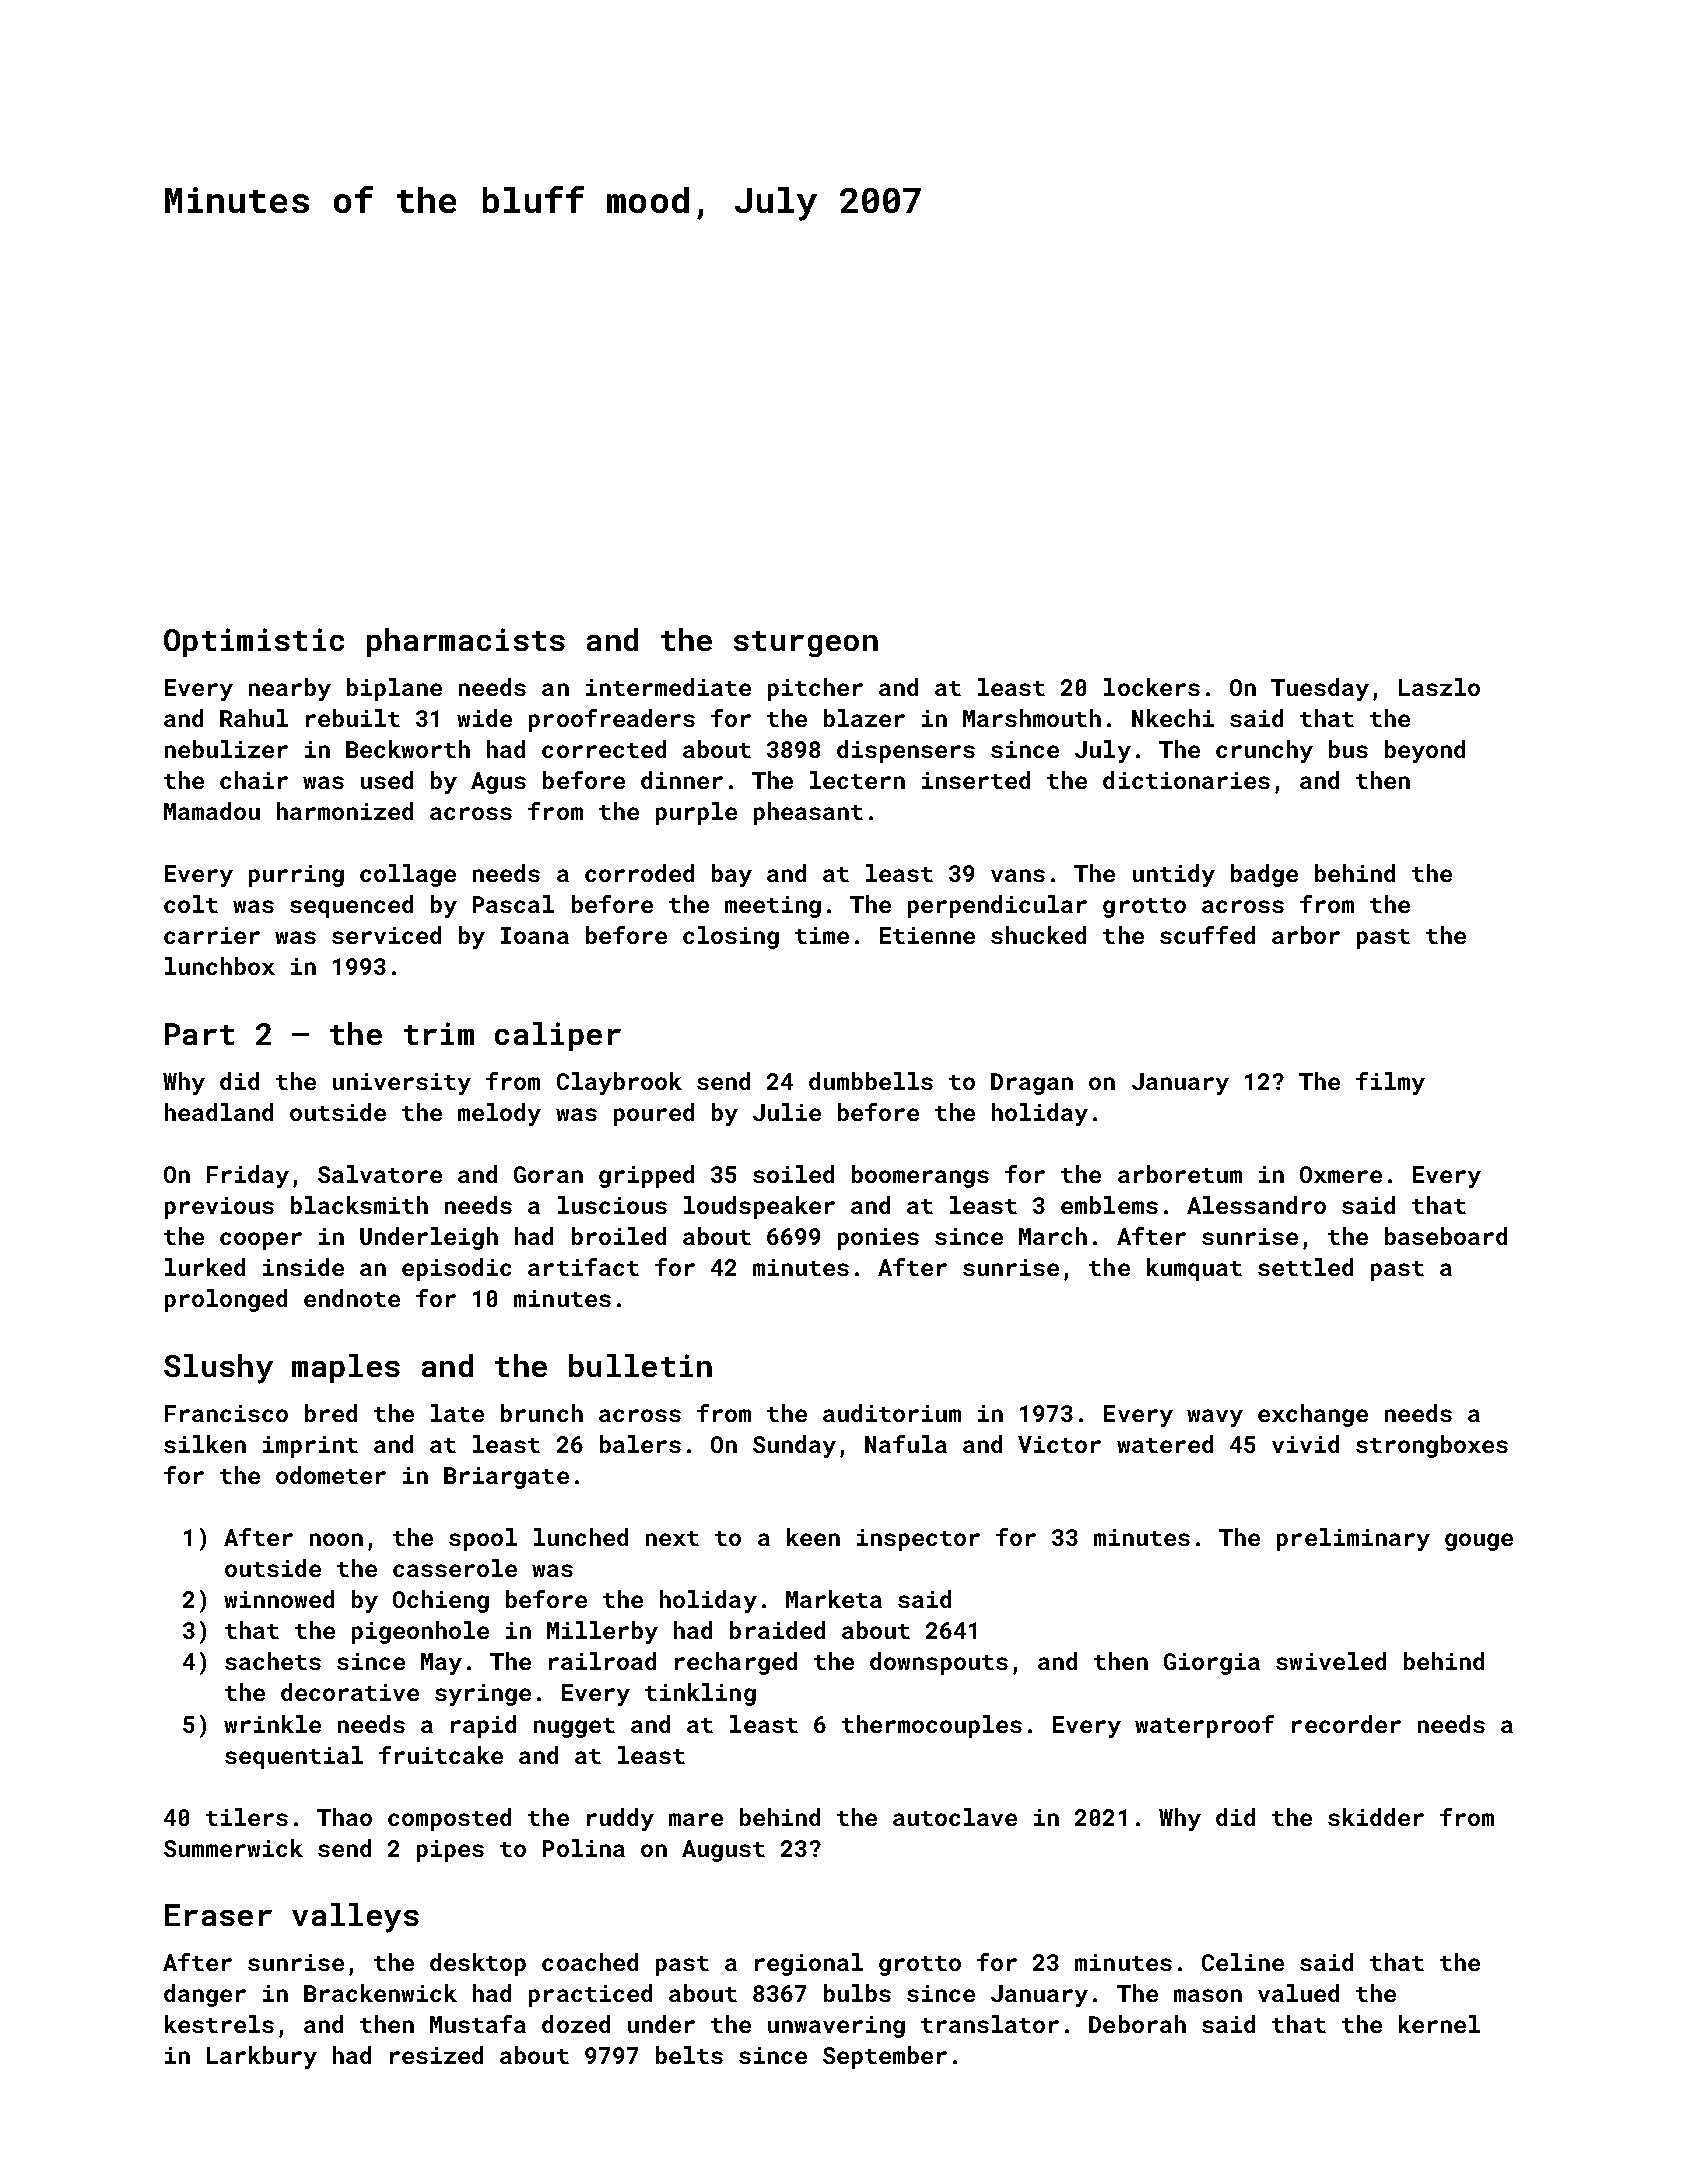  Describe the element at coordinates (696, 1819) in the document. I see `mare` at that location.
